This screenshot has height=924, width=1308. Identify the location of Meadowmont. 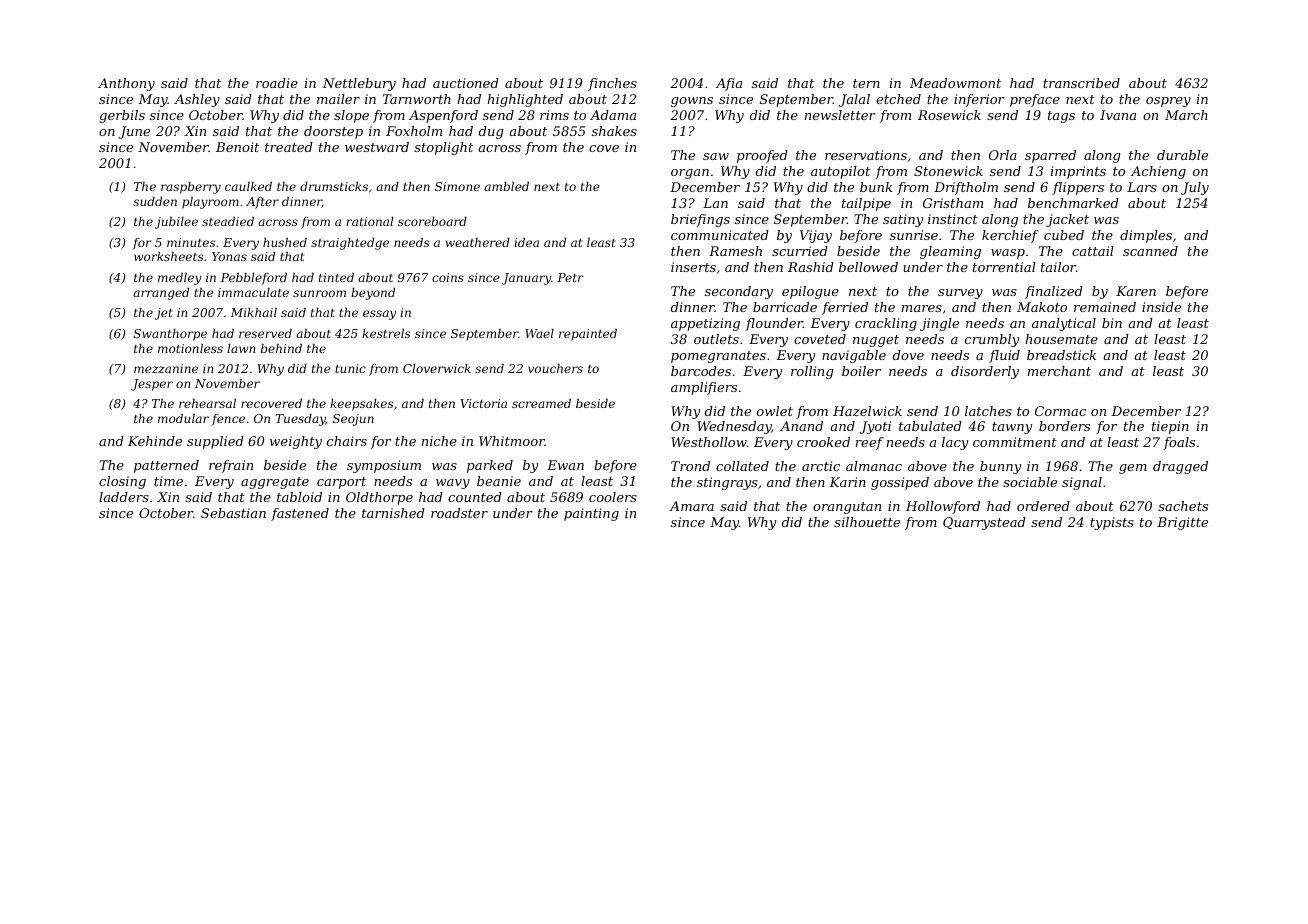
(955, 83).
